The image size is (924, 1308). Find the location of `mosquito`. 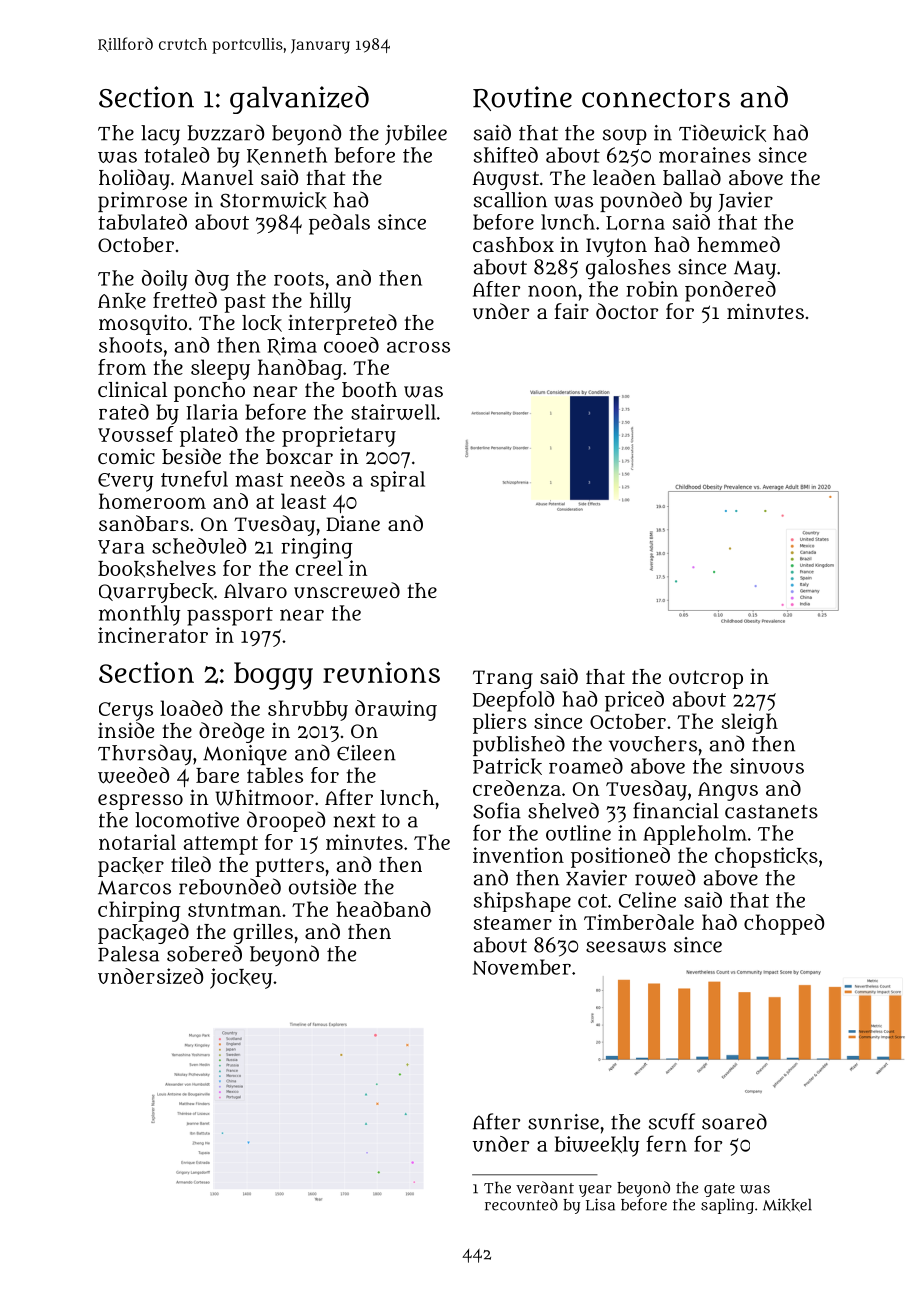

mosquito is located at coordinates (143, 324).
